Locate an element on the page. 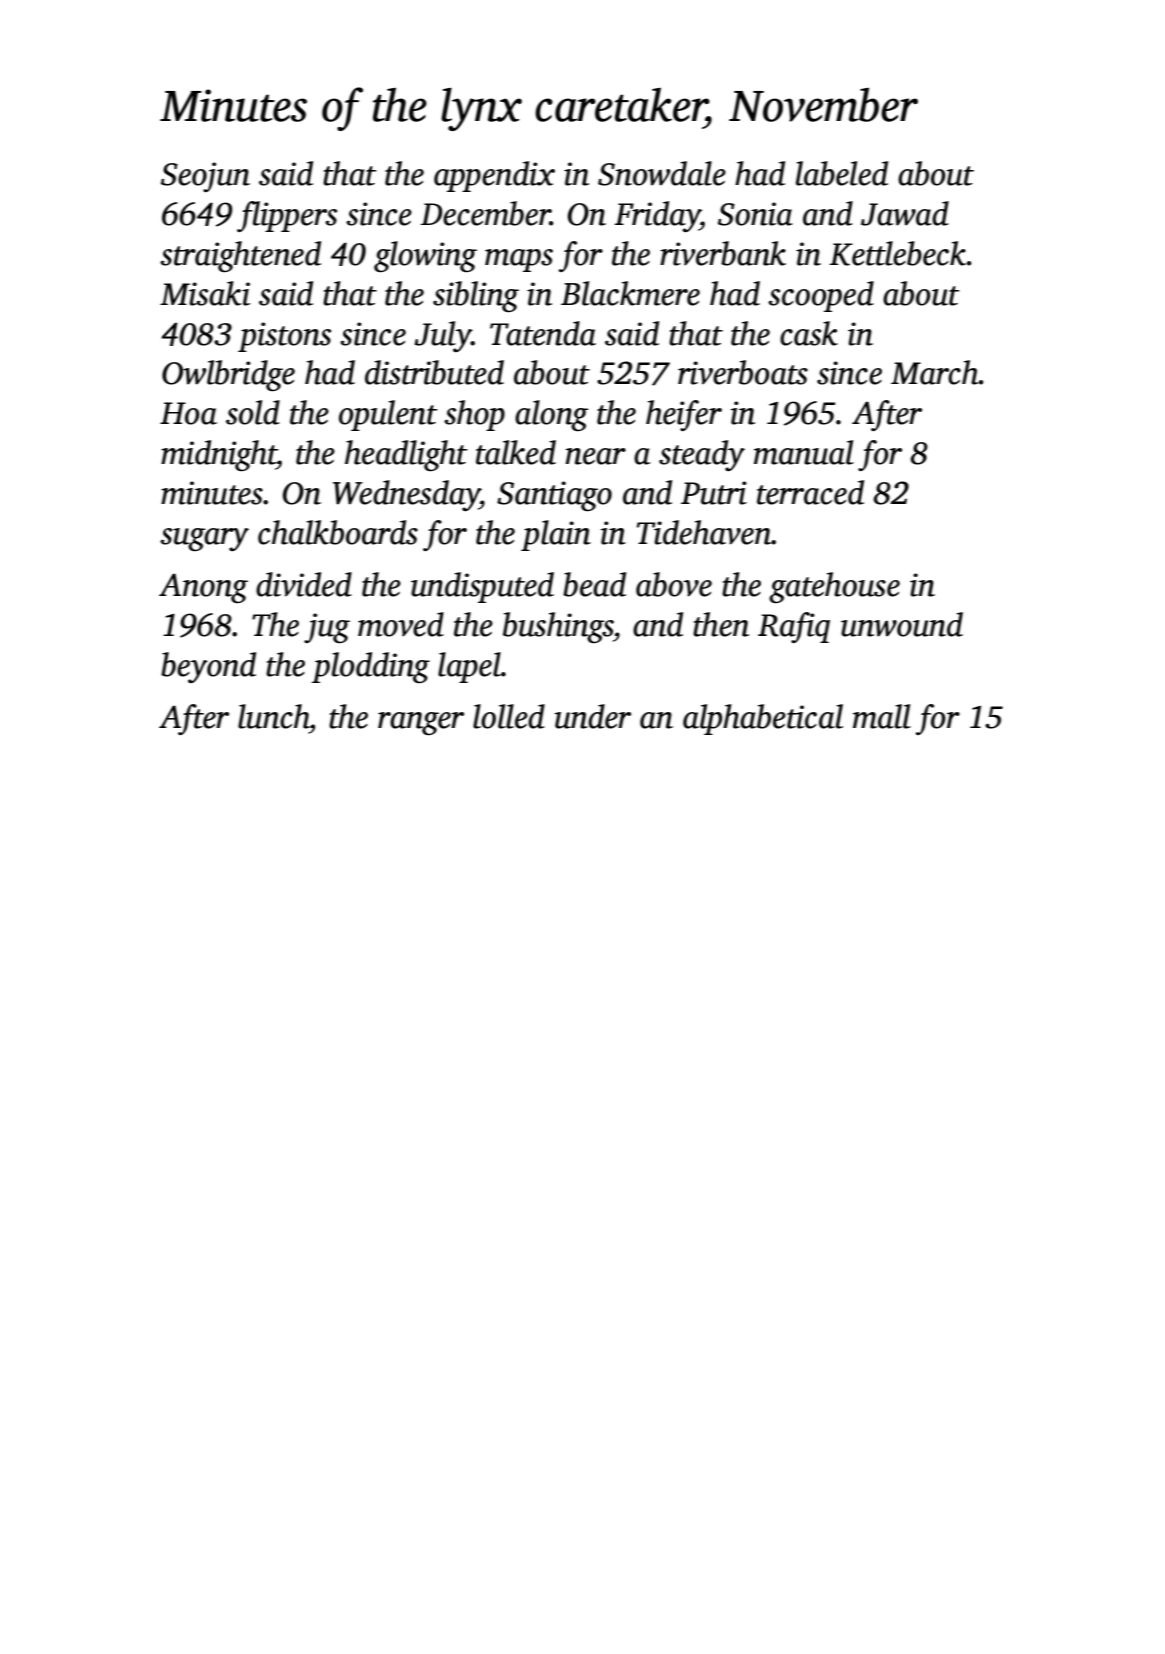  chalkboards is located at coordinates (338, 532).
